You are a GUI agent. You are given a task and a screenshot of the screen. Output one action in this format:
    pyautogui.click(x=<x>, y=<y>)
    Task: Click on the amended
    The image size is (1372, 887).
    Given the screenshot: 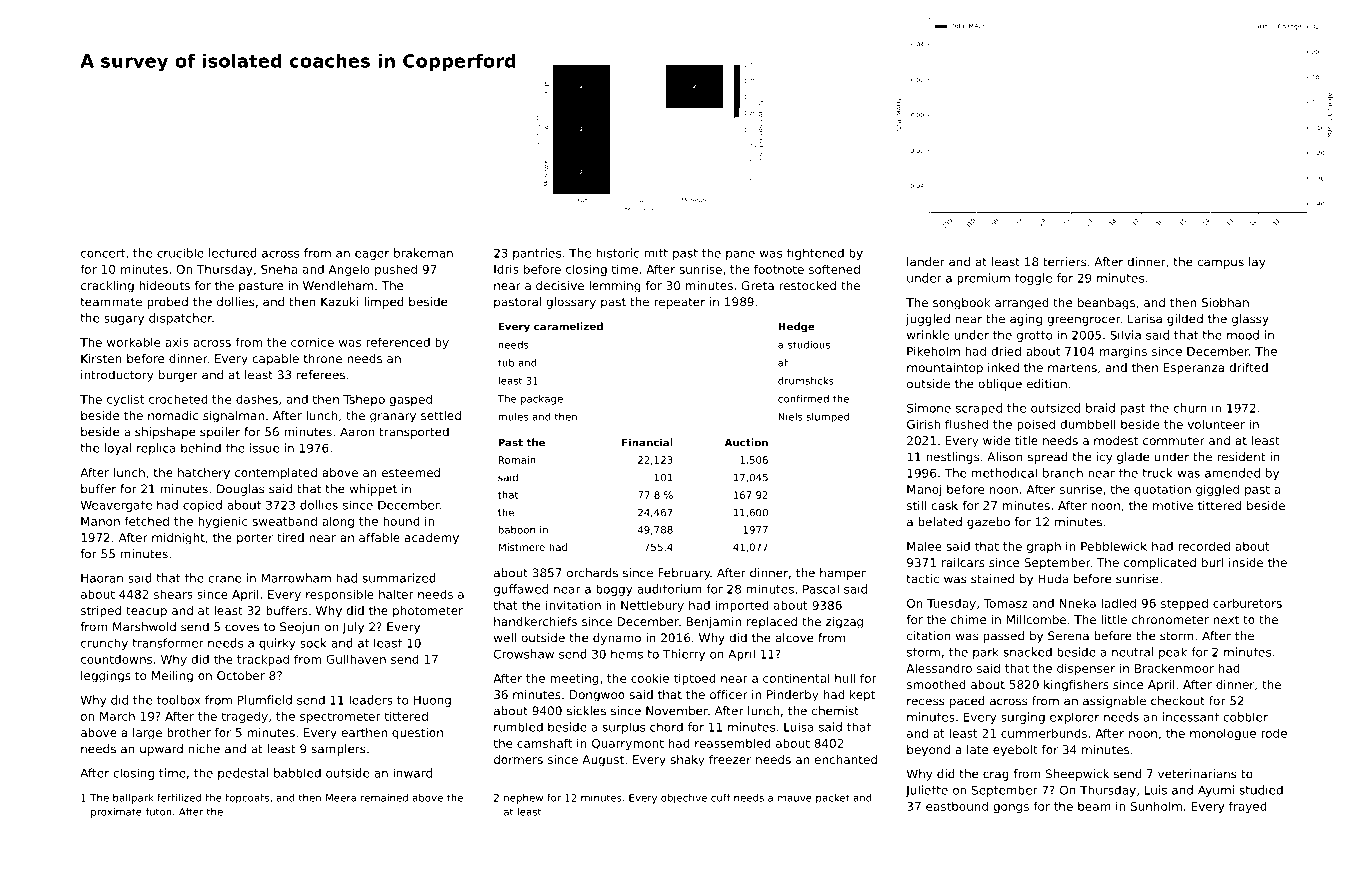 What is the action you would take?
    pyautogui.click(x=1232, y=473)
